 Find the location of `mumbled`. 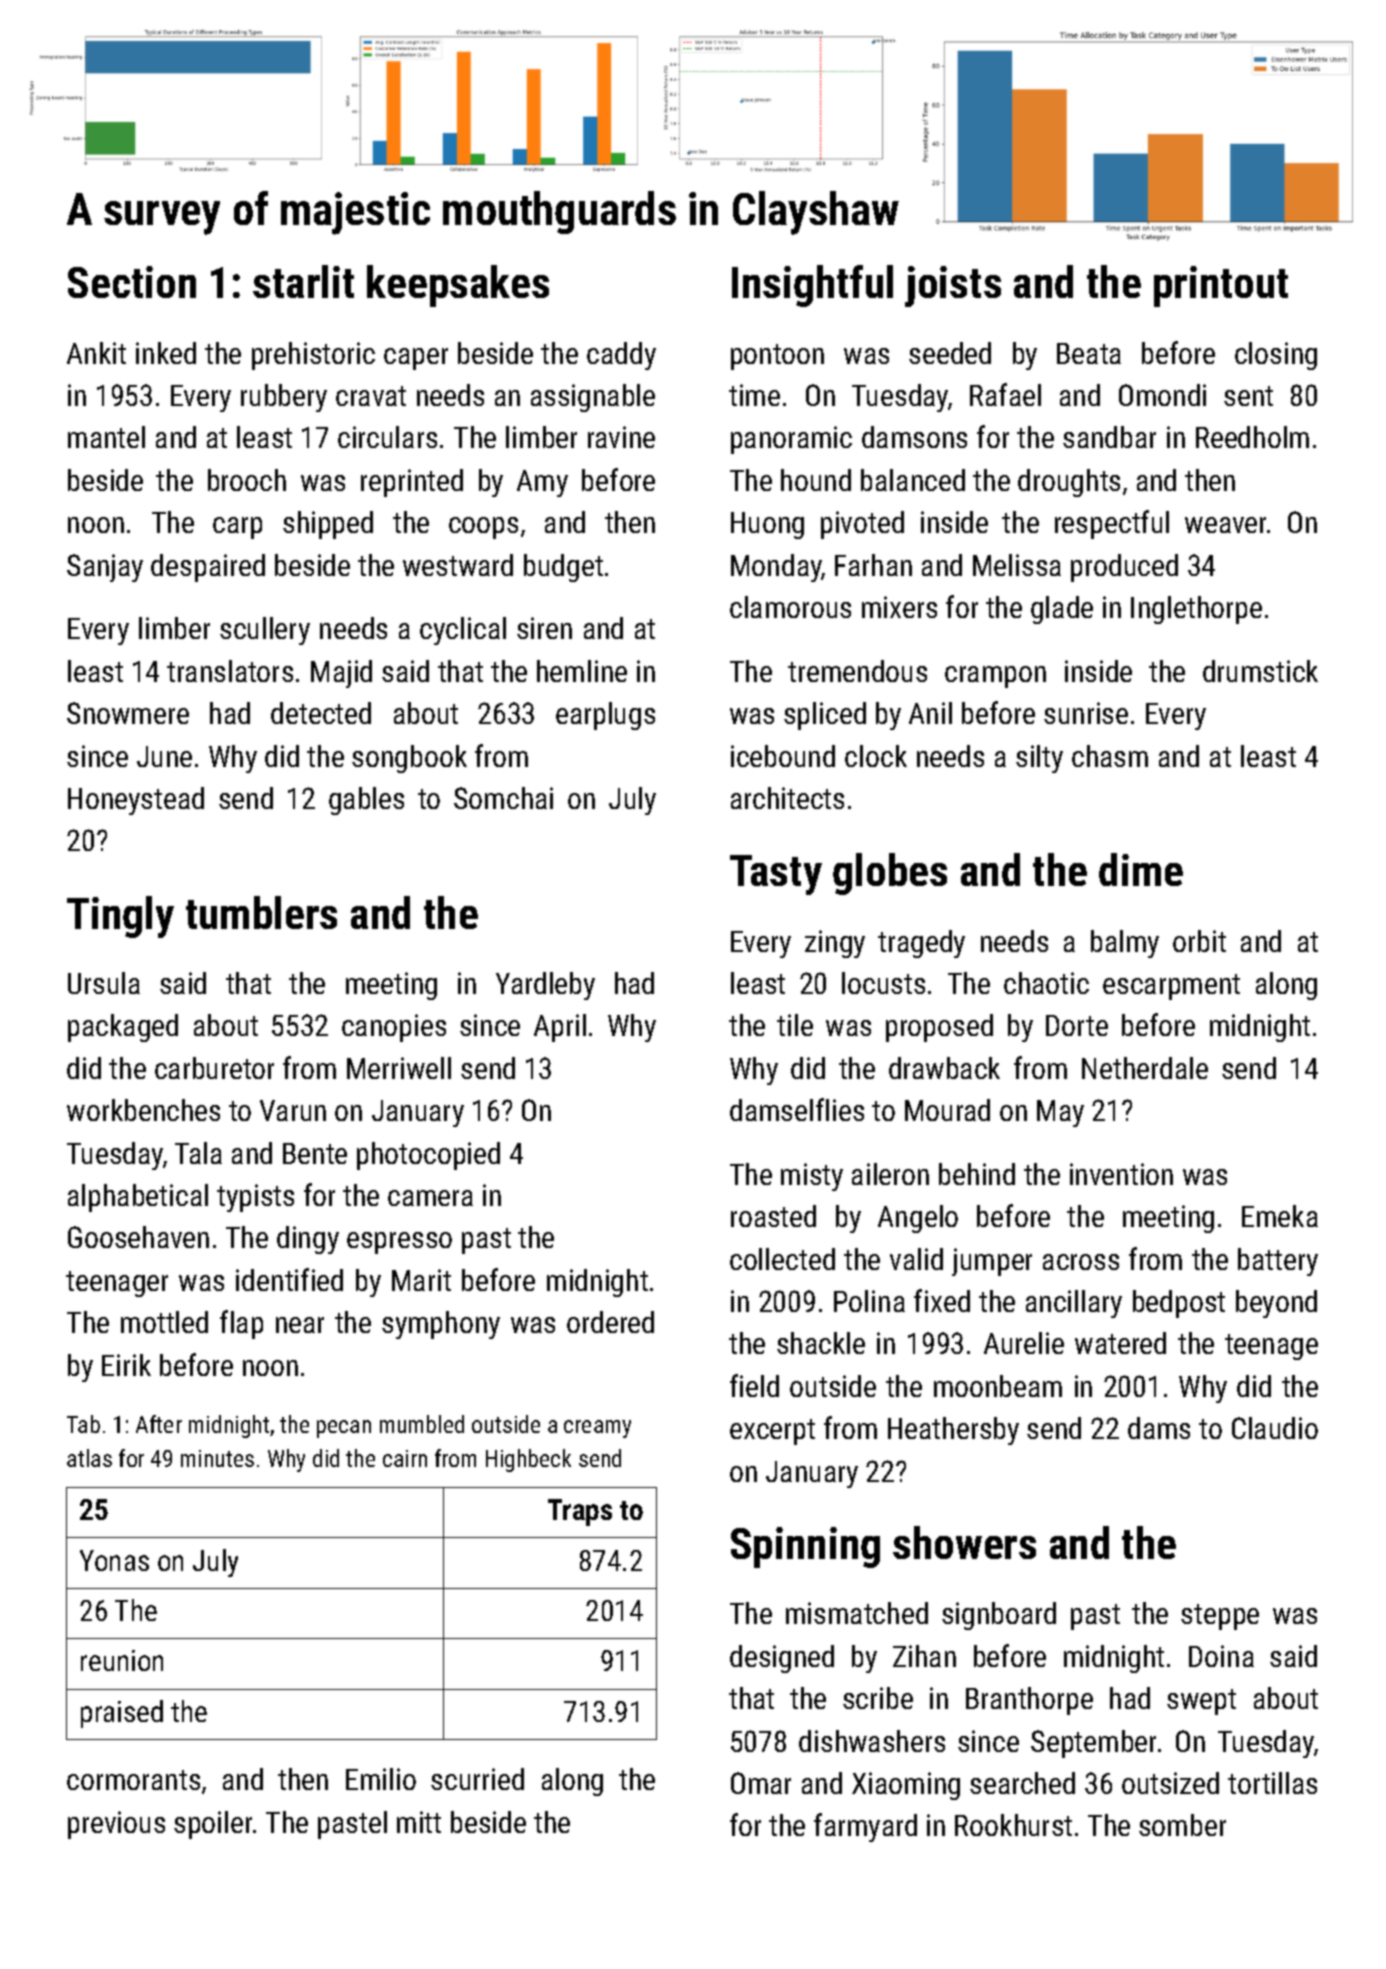

mumbled is located at coordinates (422, 1424).
